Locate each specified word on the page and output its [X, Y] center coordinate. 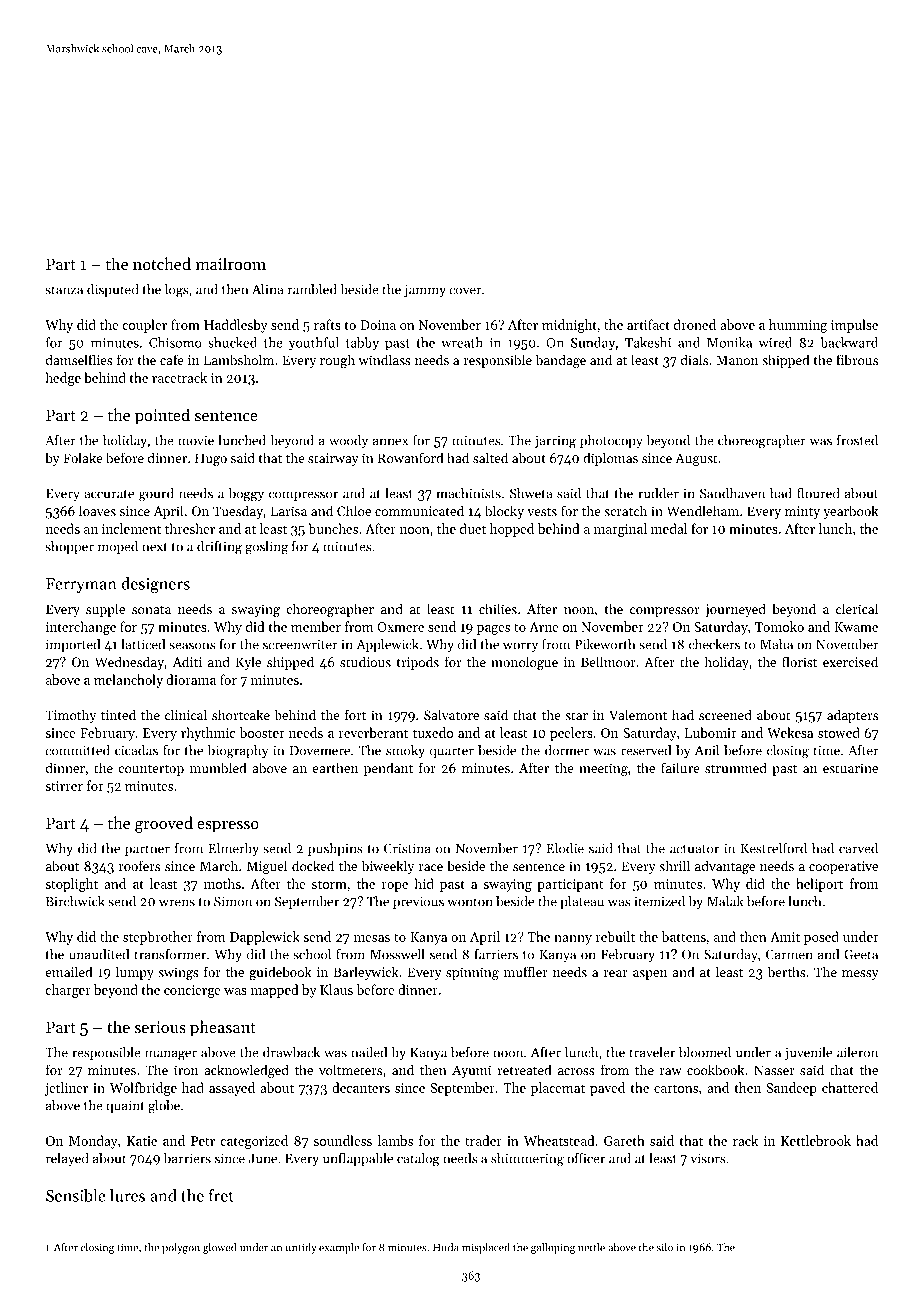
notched [162, 263]
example [339, 1248]
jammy [425, 290]
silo [665, 1247]
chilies [498, 608]
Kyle [248, 663]
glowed [219, 1248]
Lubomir [711, 732]
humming [798, 326]
